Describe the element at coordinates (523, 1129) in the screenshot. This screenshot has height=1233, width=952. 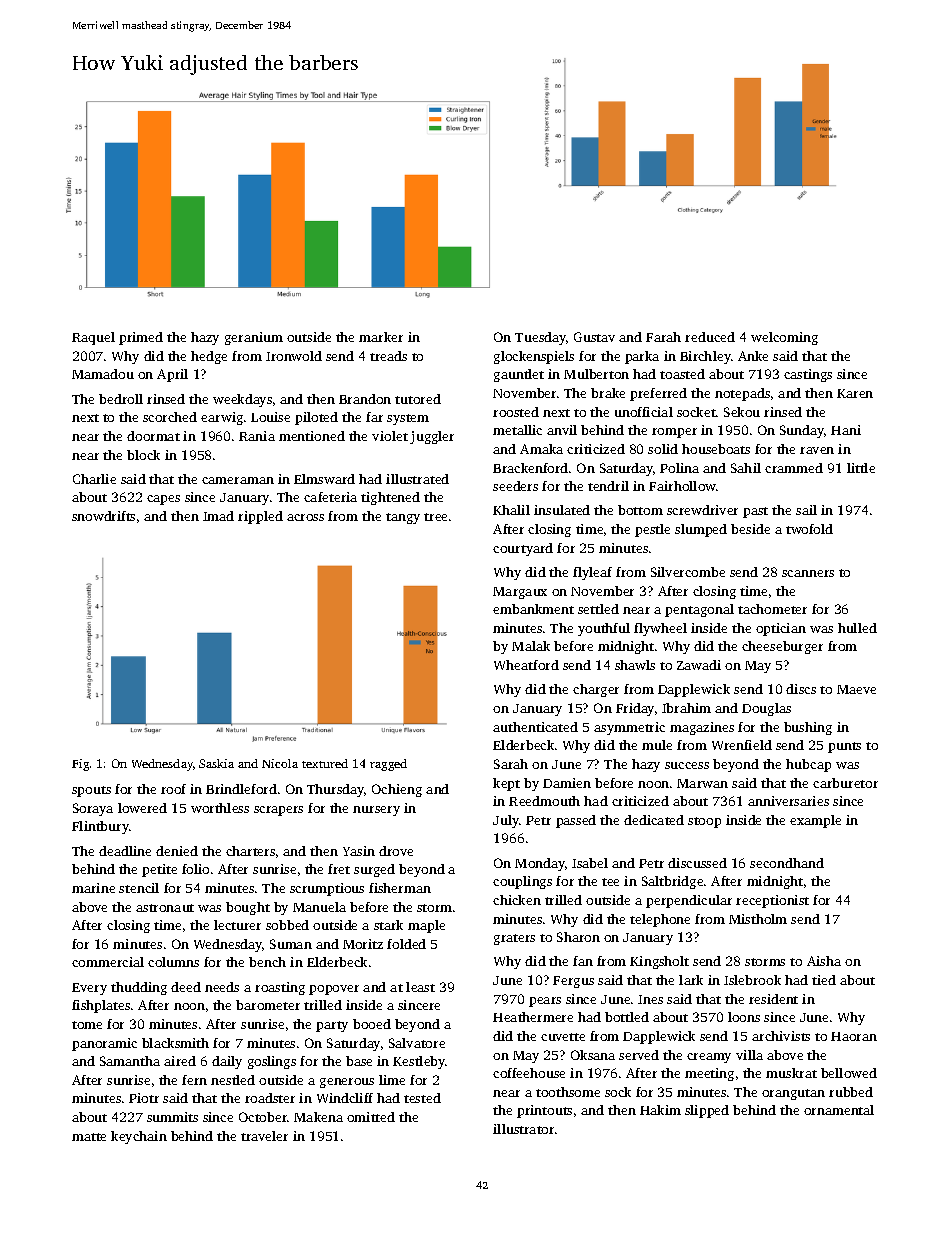
I see `illustrator` at that location.
